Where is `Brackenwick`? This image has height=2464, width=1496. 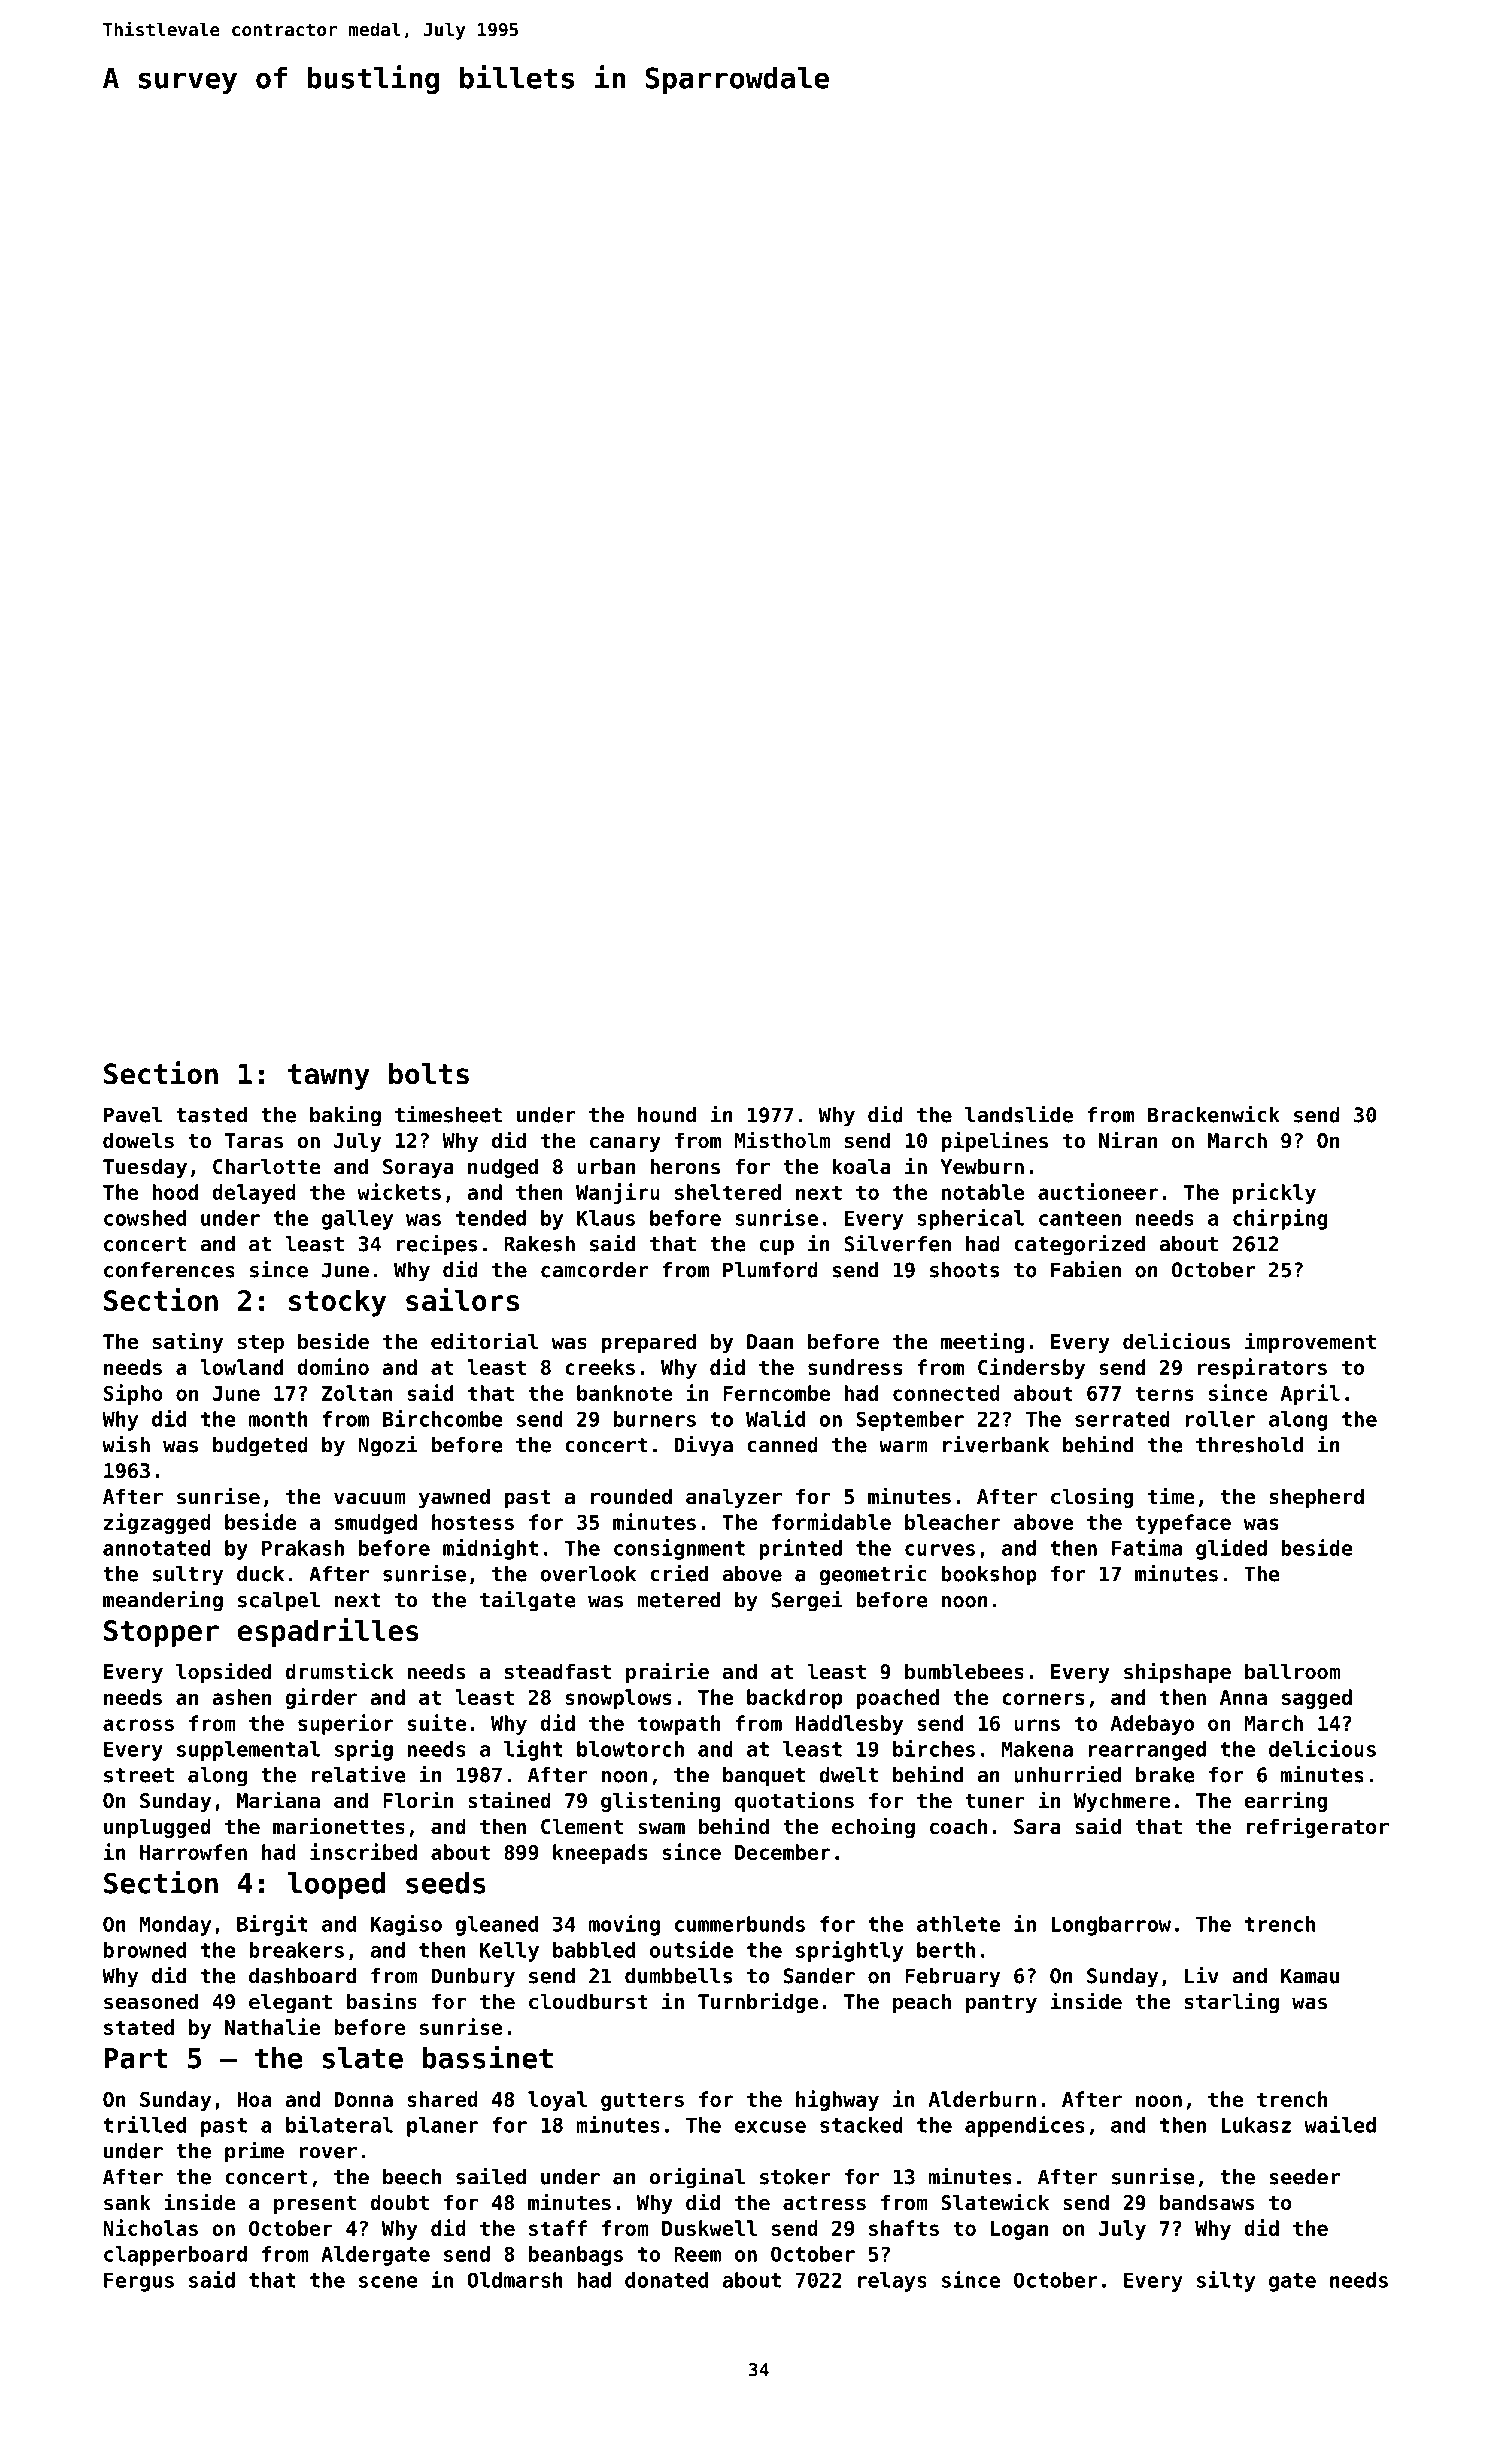
Brackenwick is located at coordinates (1214, 1114).
